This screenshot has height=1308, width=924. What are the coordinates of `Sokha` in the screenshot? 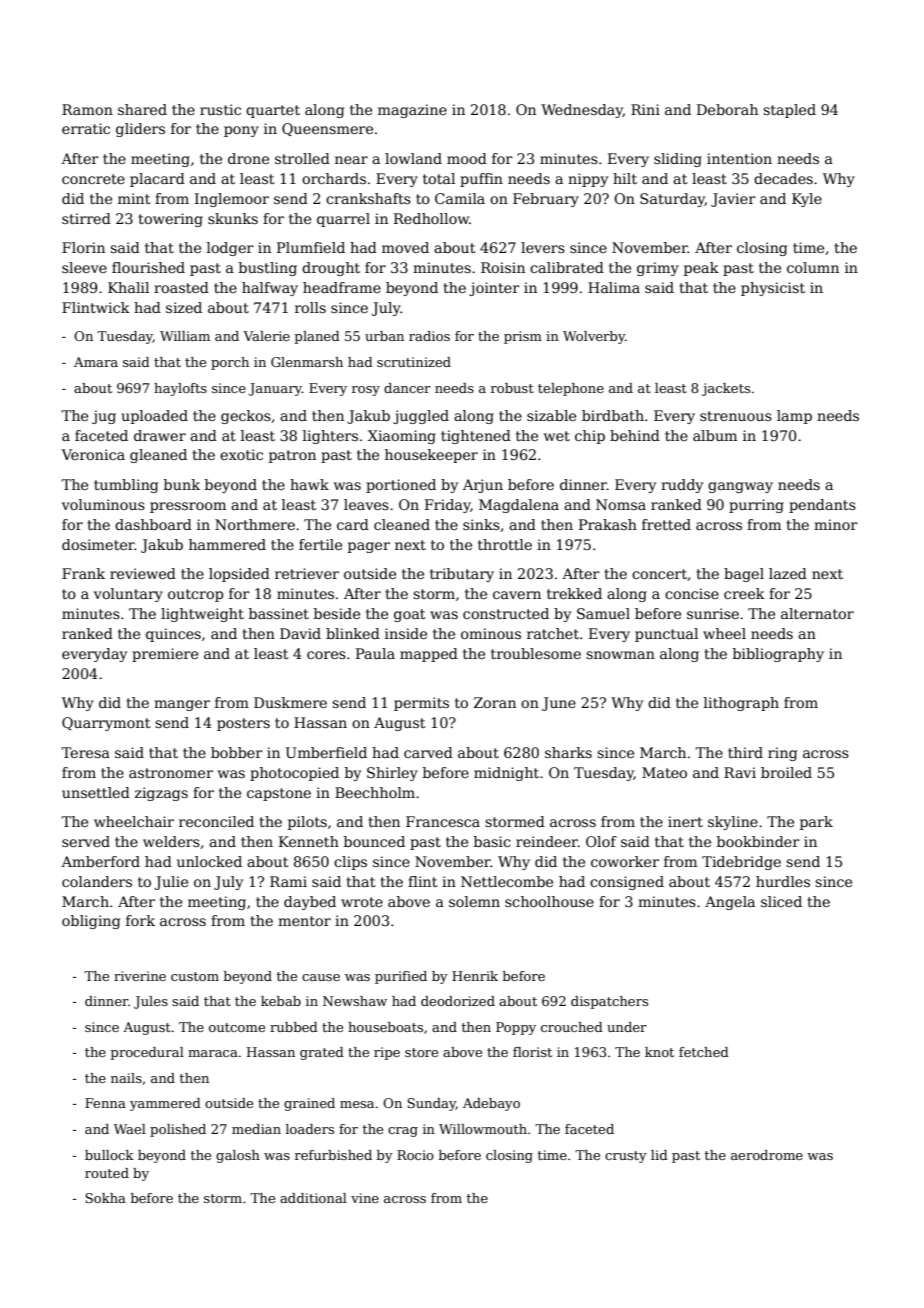 It's located at (105, 1198).
